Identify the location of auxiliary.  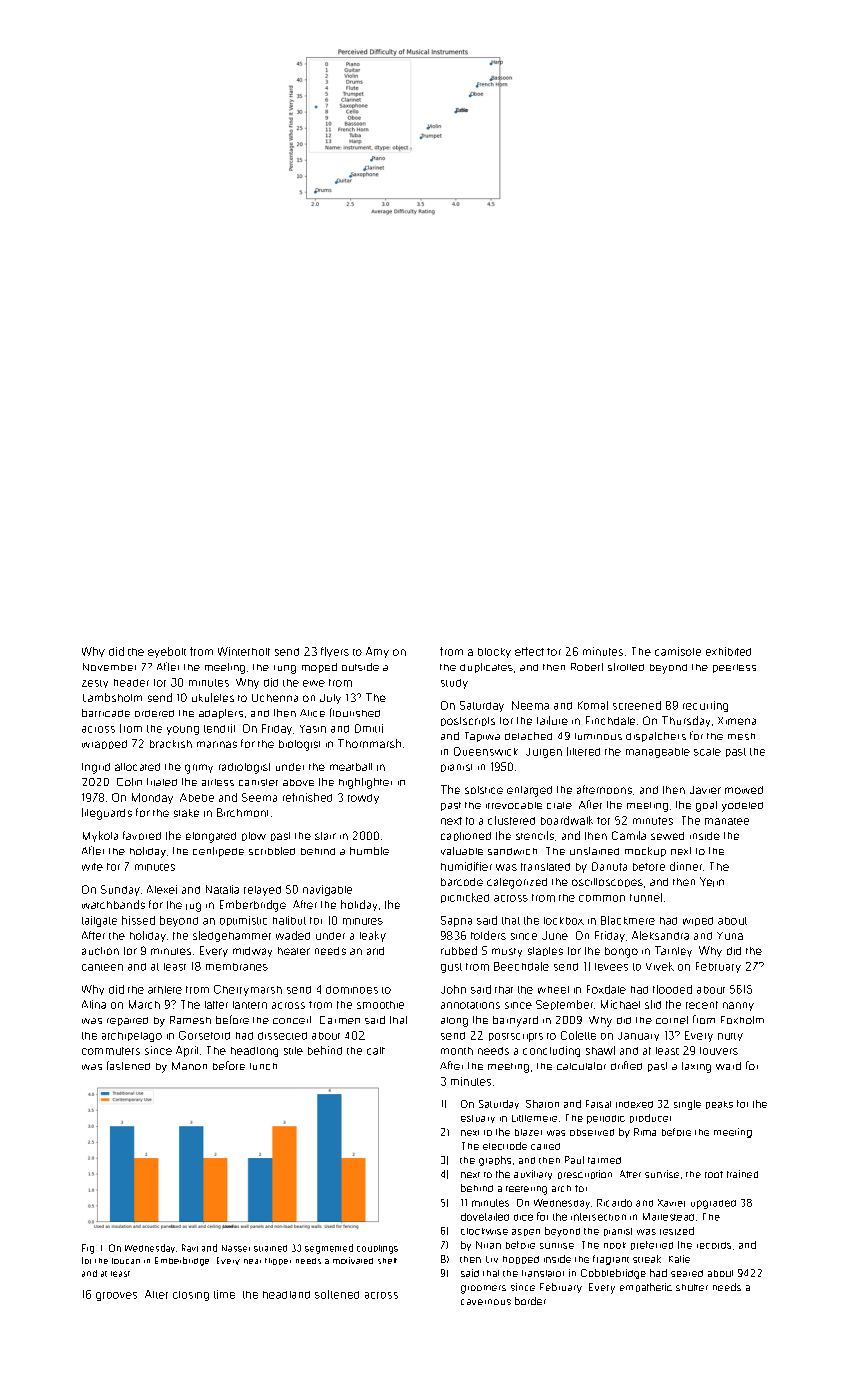
(533, 1175).
